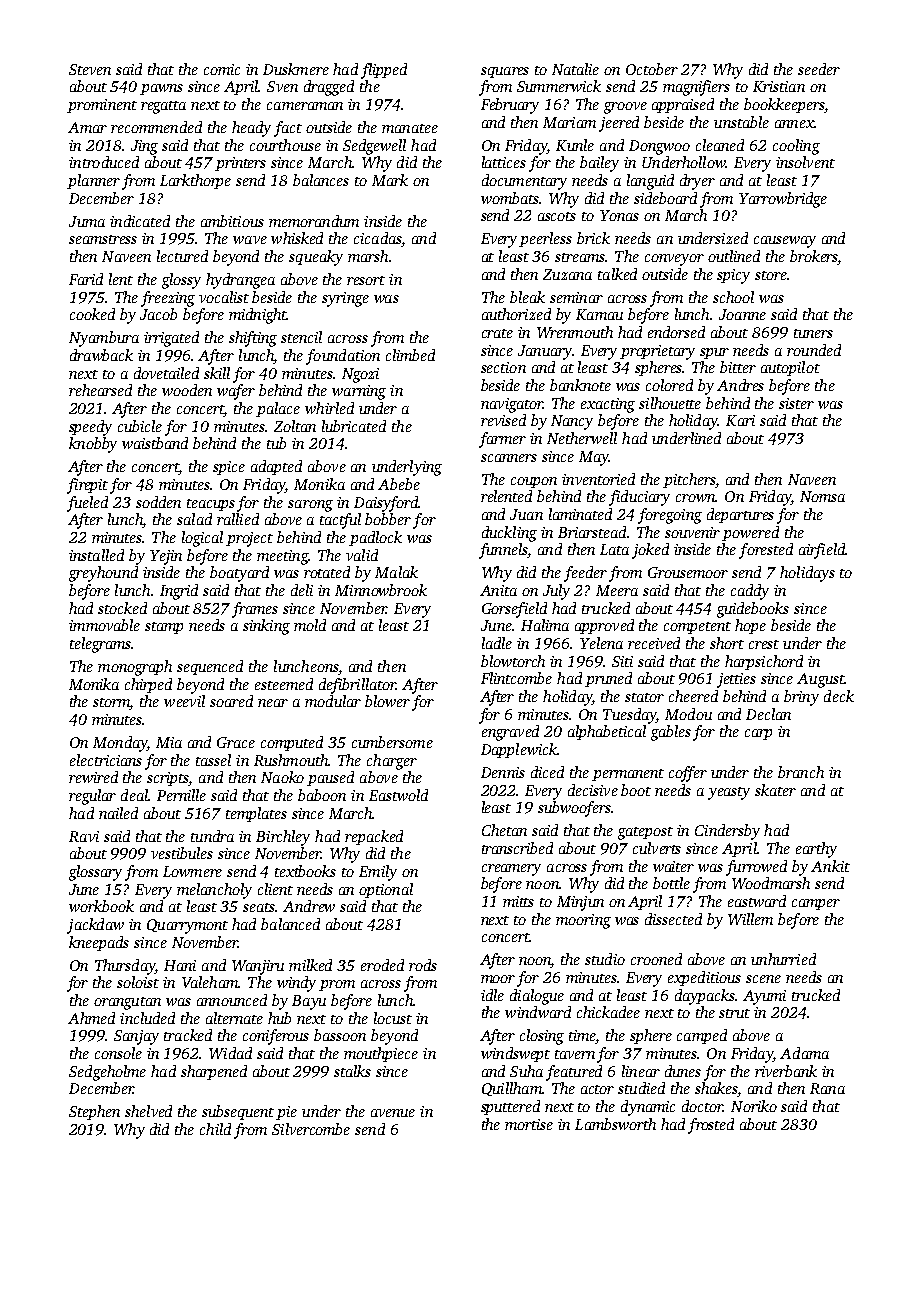  What do you see at coordinates (827, 1088) in the screenshot?
I see `Rana` at bounding box center [827, 1088].
